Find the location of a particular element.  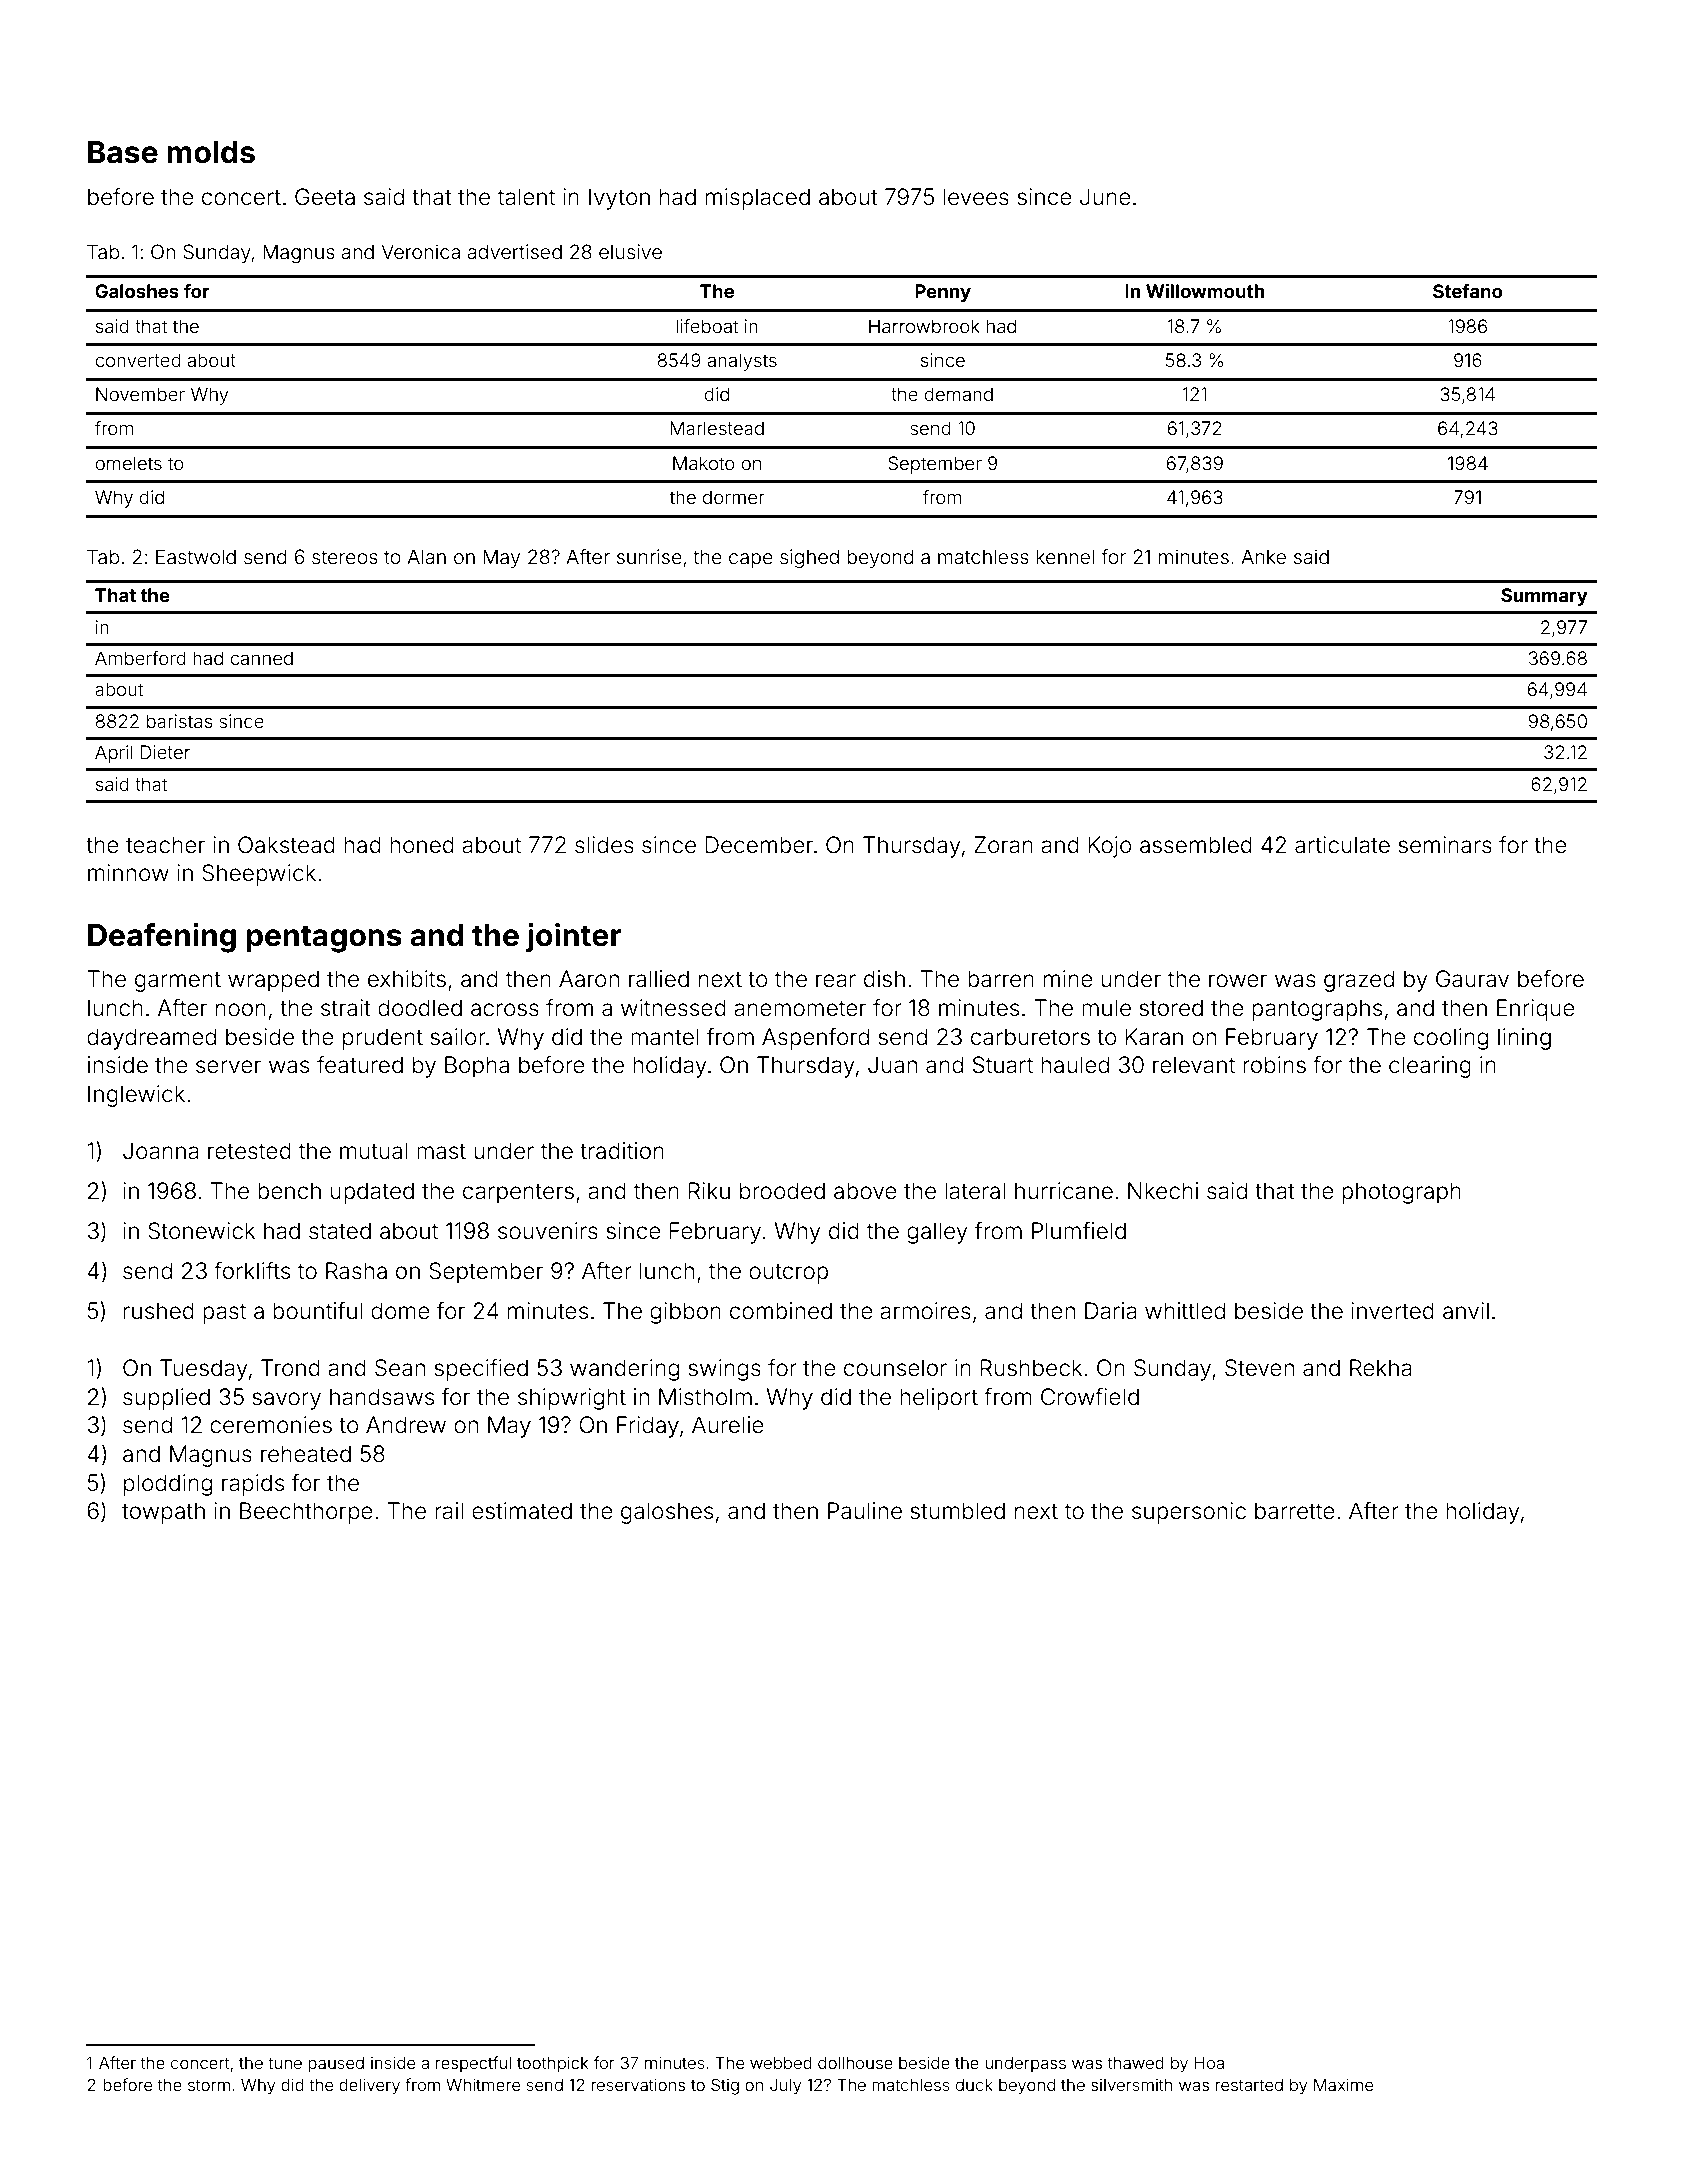

thawed is located at coordinates (1136, 2063).
